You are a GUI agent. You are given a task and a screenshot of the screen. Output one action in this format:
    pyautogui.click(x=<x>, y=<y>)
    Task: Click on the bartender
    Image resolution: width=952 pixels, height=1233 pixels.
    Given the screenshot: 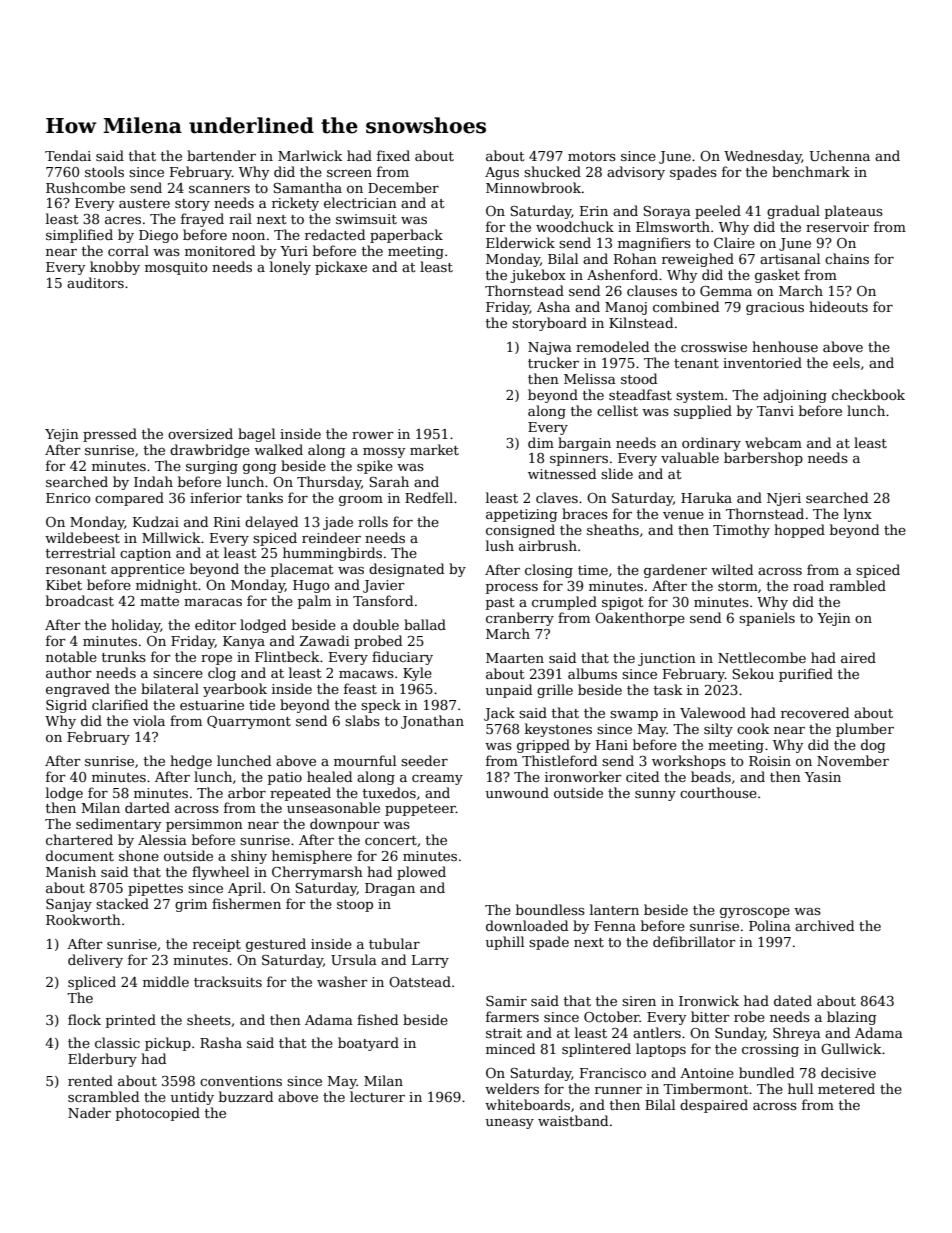 What is the action you would take?
    pyautogui.click(x=221, y=155)
